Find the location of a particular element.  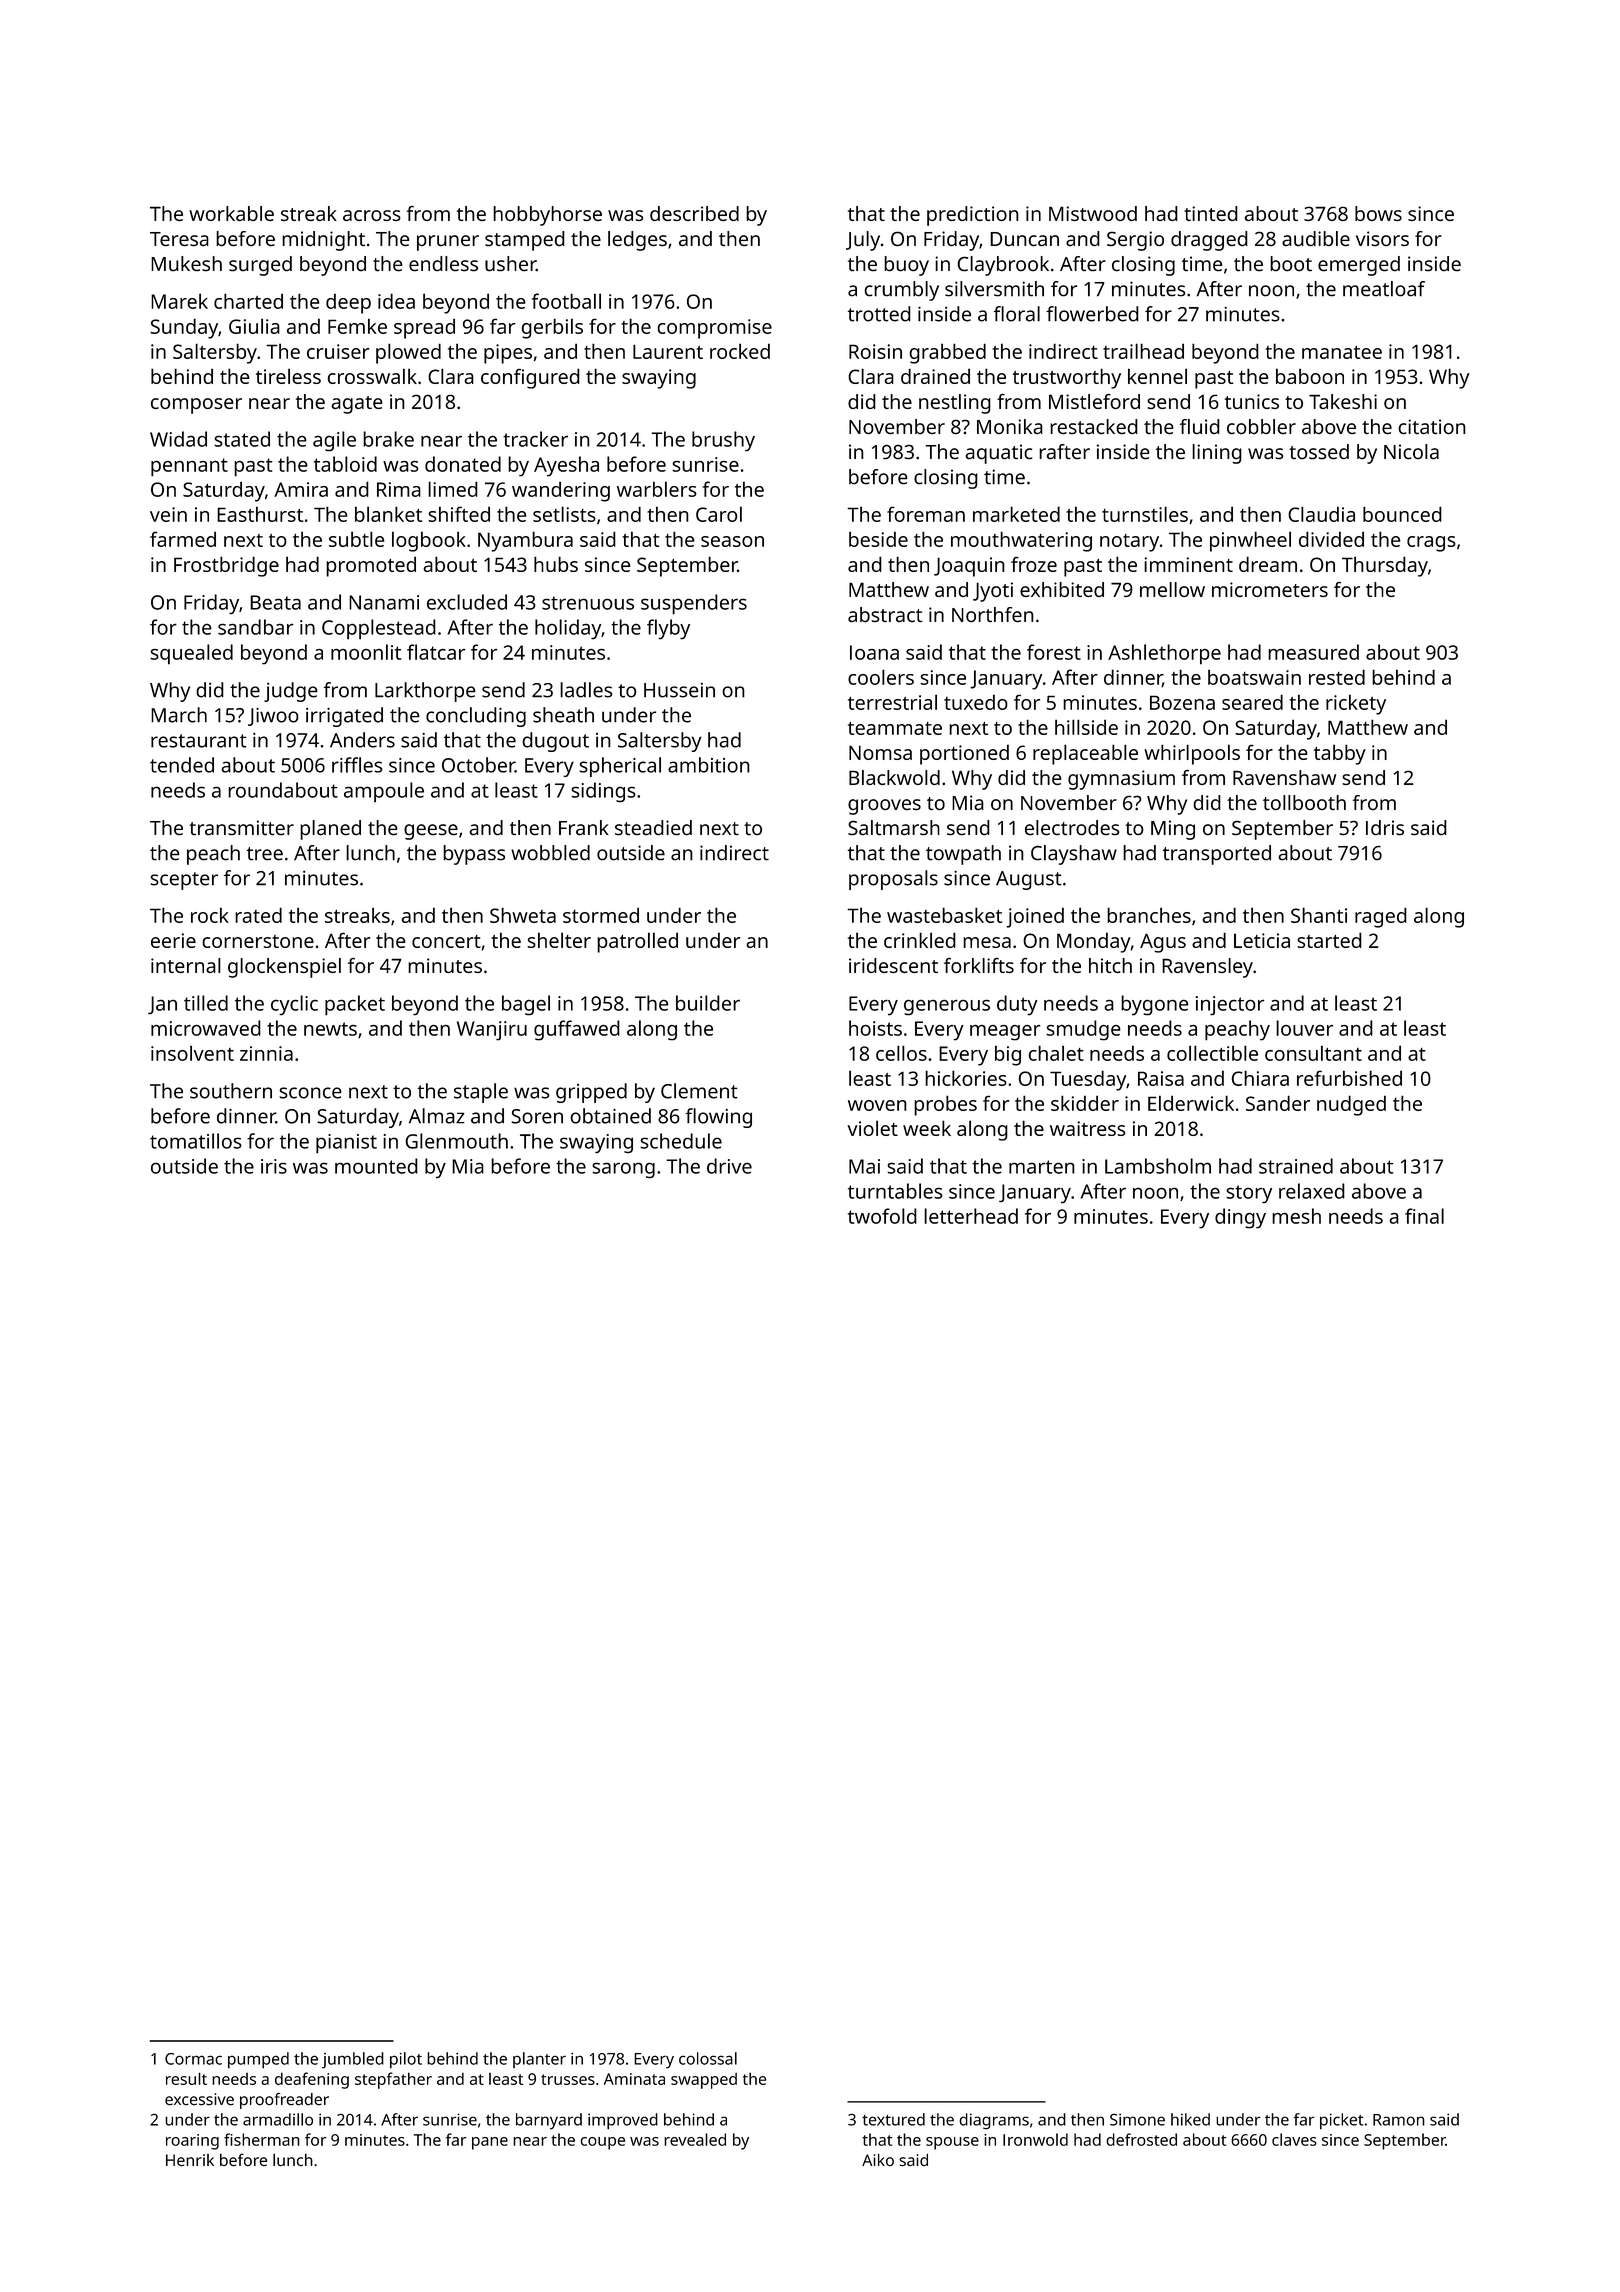

Ming is located at coordinates (1173, 830).
